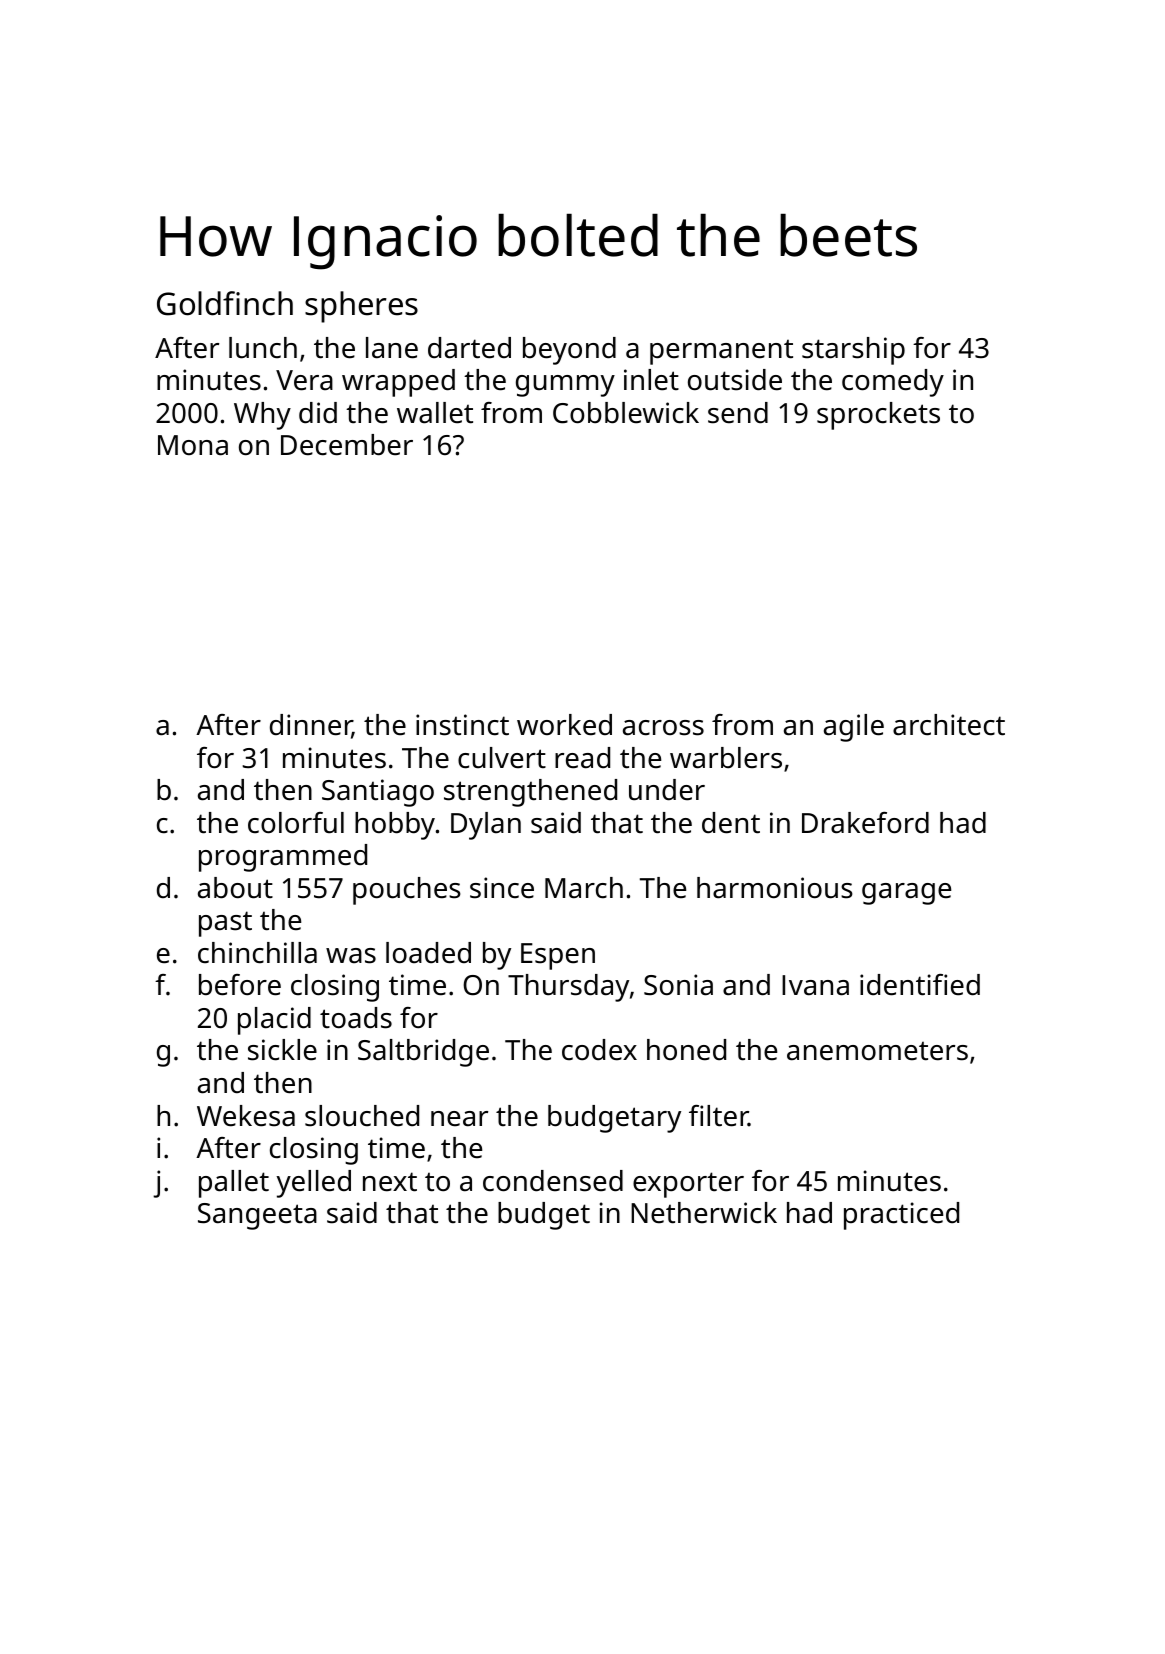  What do you see at coordinates (775, 888) in the screenshot?
I see `harmonious` at bounding box center [775, 888].
